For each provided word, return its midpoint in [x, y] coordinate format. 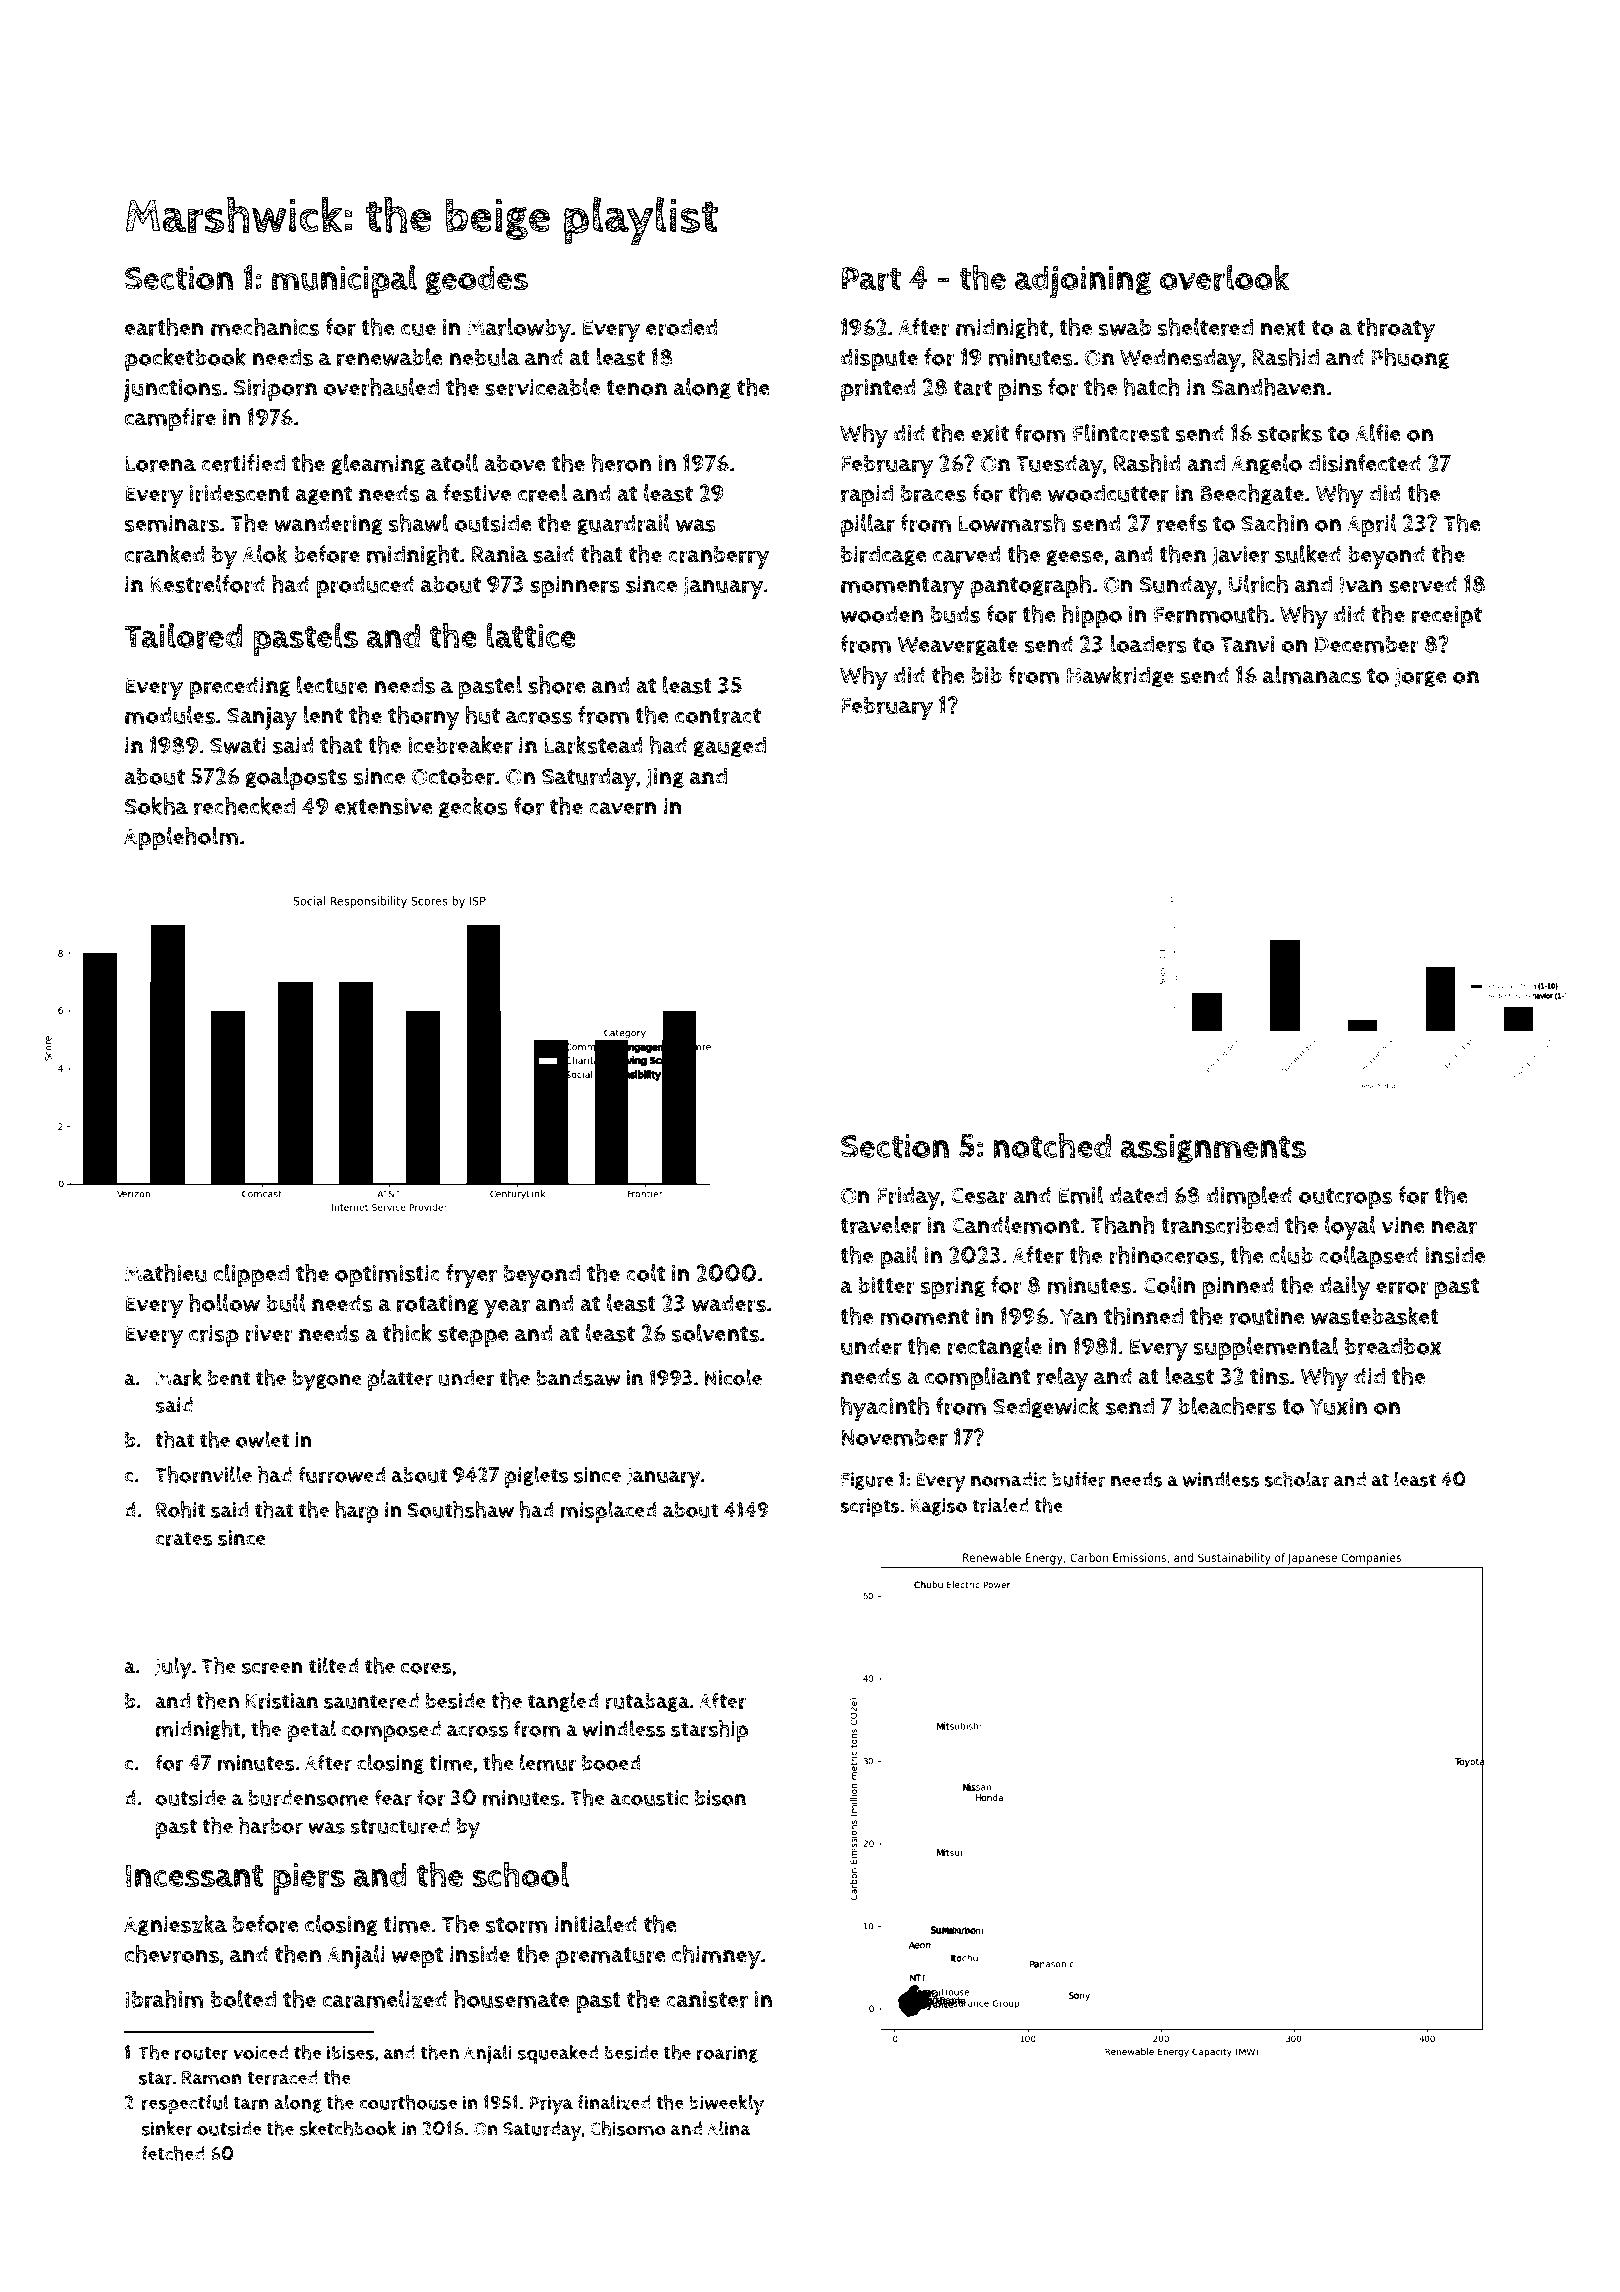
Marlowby [519, 330]
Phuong [1410, 359]
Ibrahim [164, 1999]
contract [718, 716]
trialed [1000, 1505]
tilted [334, 1665]
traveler [880, 1225]
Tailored [183, 636]
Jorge [1421, 677]
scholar [1296, 1479]
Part [871, 279]
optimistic [387, 1276]
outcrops [1345, 1199]
